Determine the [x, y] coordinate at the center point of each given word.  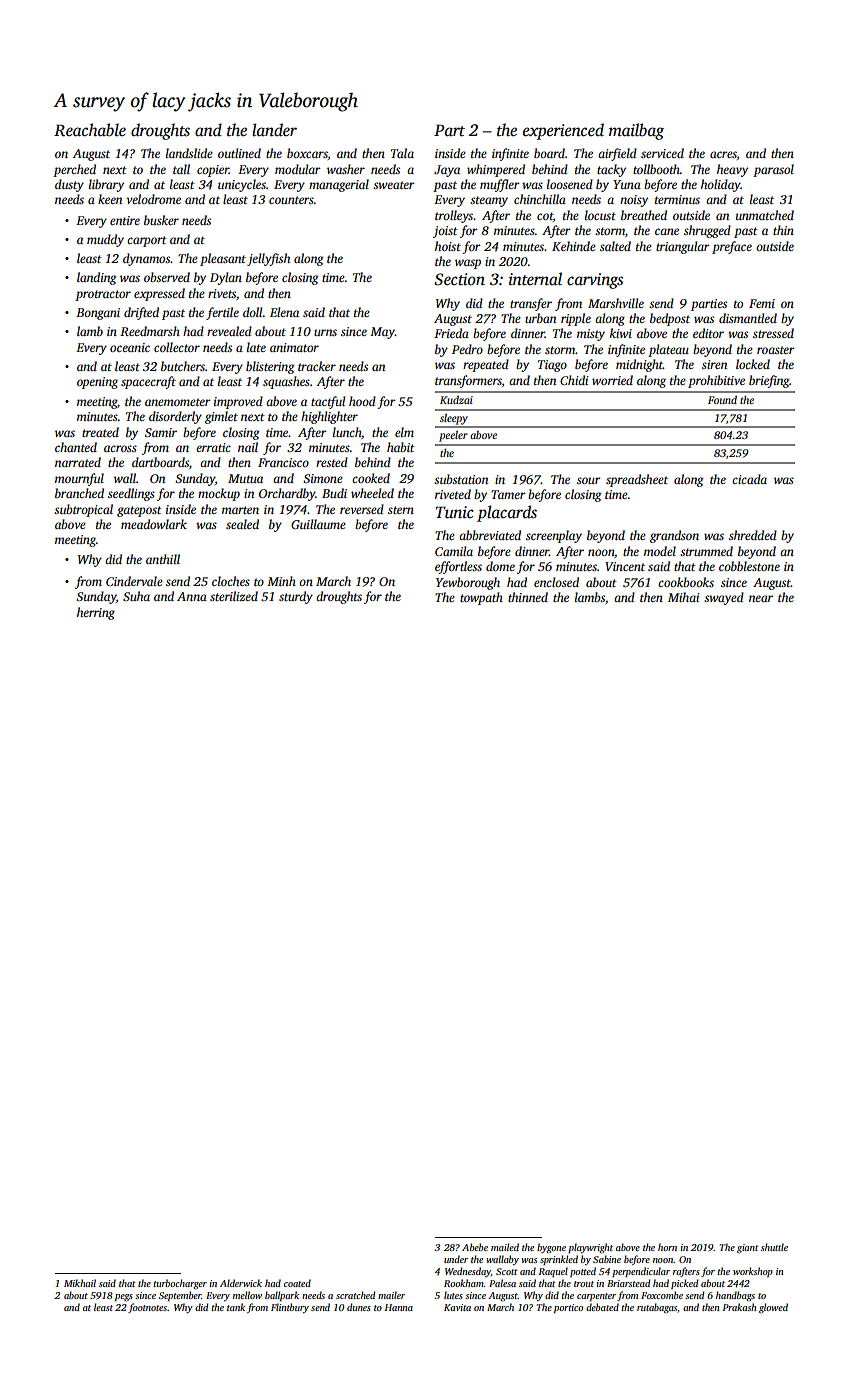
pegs [124, 1297]
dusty [69, 185]
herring [96, 613]
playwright [590, 1248]
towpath [481, 598]
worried [612, 380]
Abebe [475, 1247]
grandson [674, 536]
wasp [468, 264]
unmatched [765, 215]
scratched [355, 1295]
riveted [453, 494]
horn [667, 1247]
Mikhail [80, 1283]
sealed [242, 524]
